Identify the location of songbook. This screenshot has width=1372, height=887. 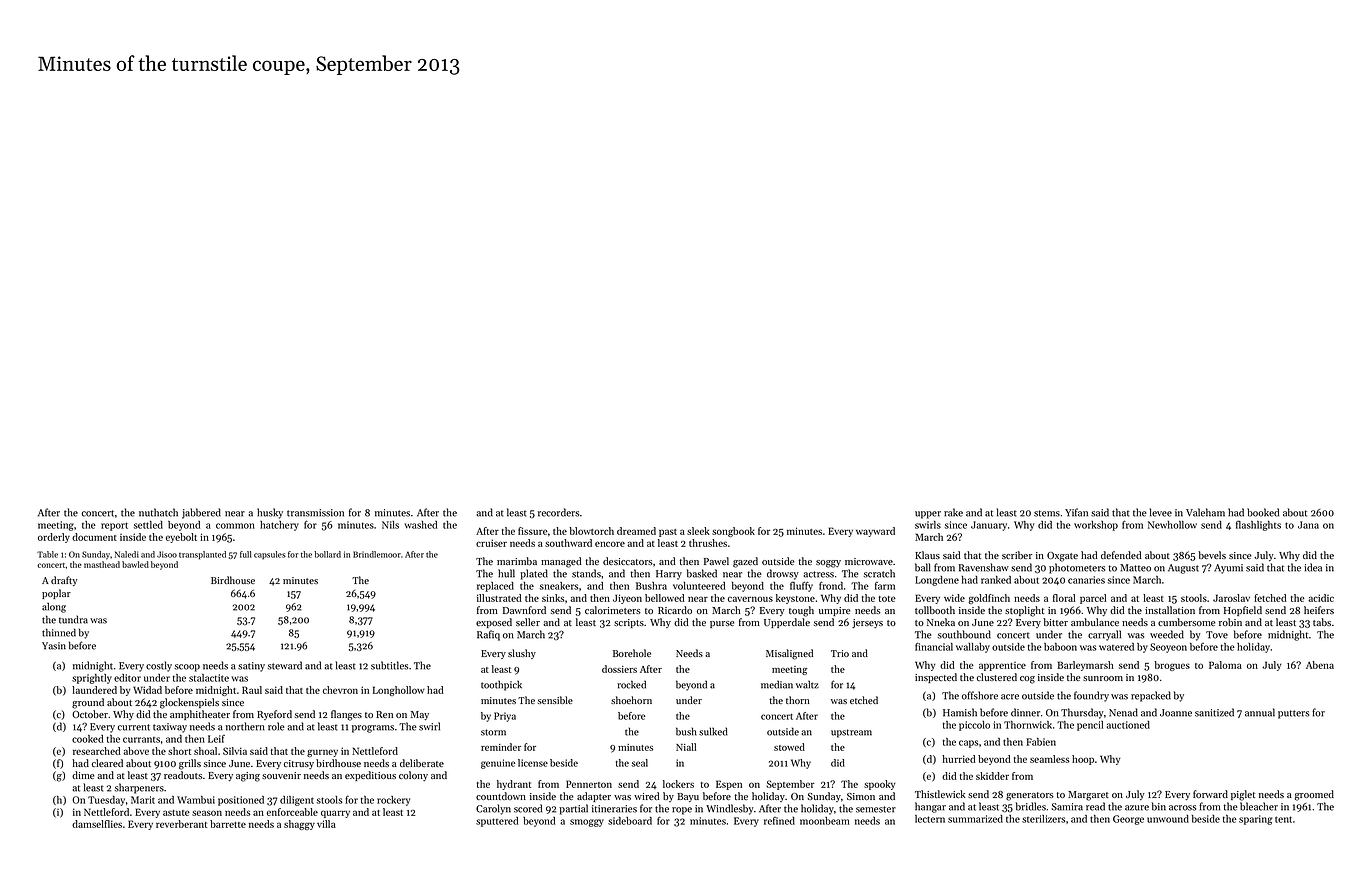
(733, 532).
